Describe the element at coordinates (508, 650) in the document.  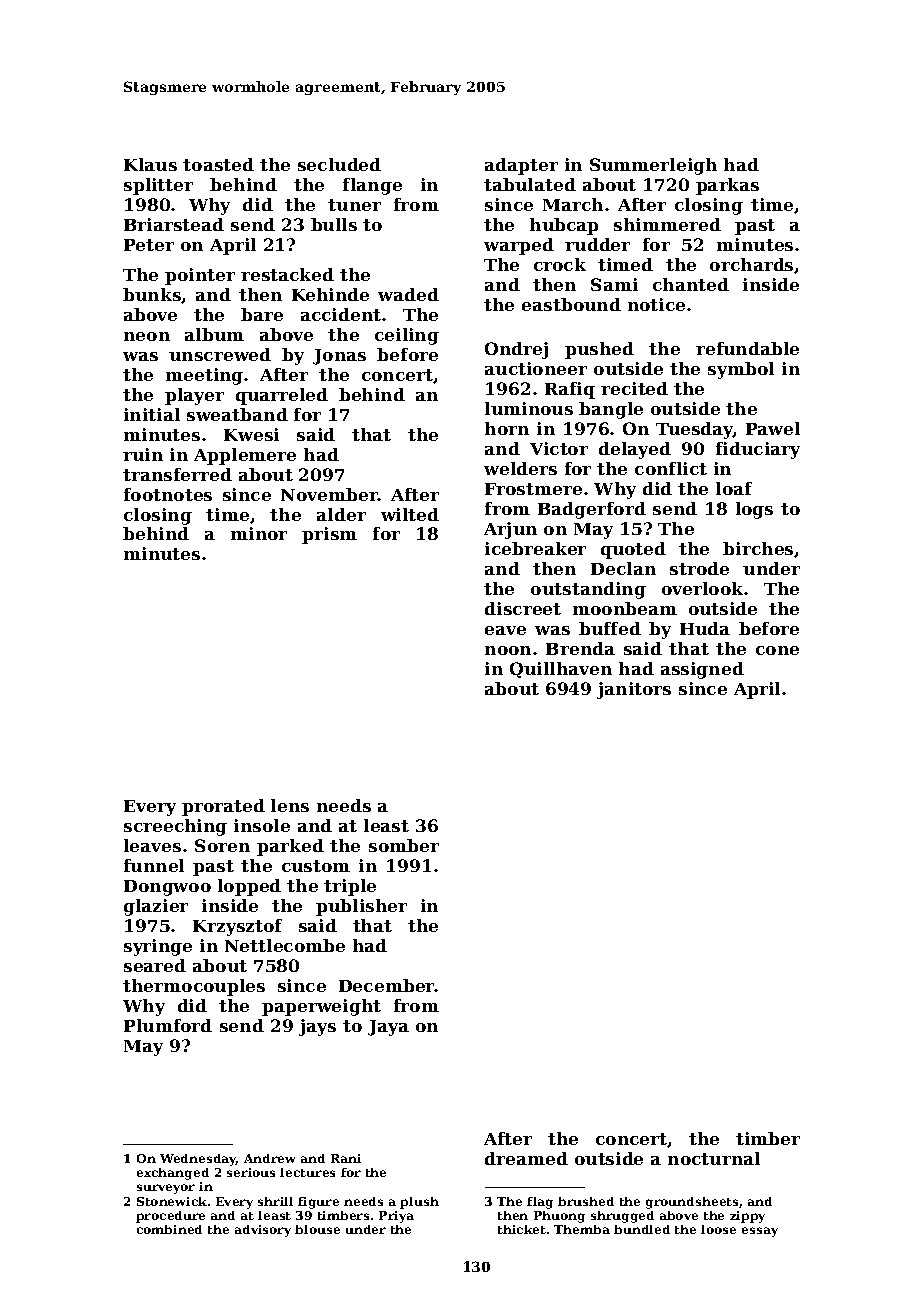
I see `noon` at that location.
